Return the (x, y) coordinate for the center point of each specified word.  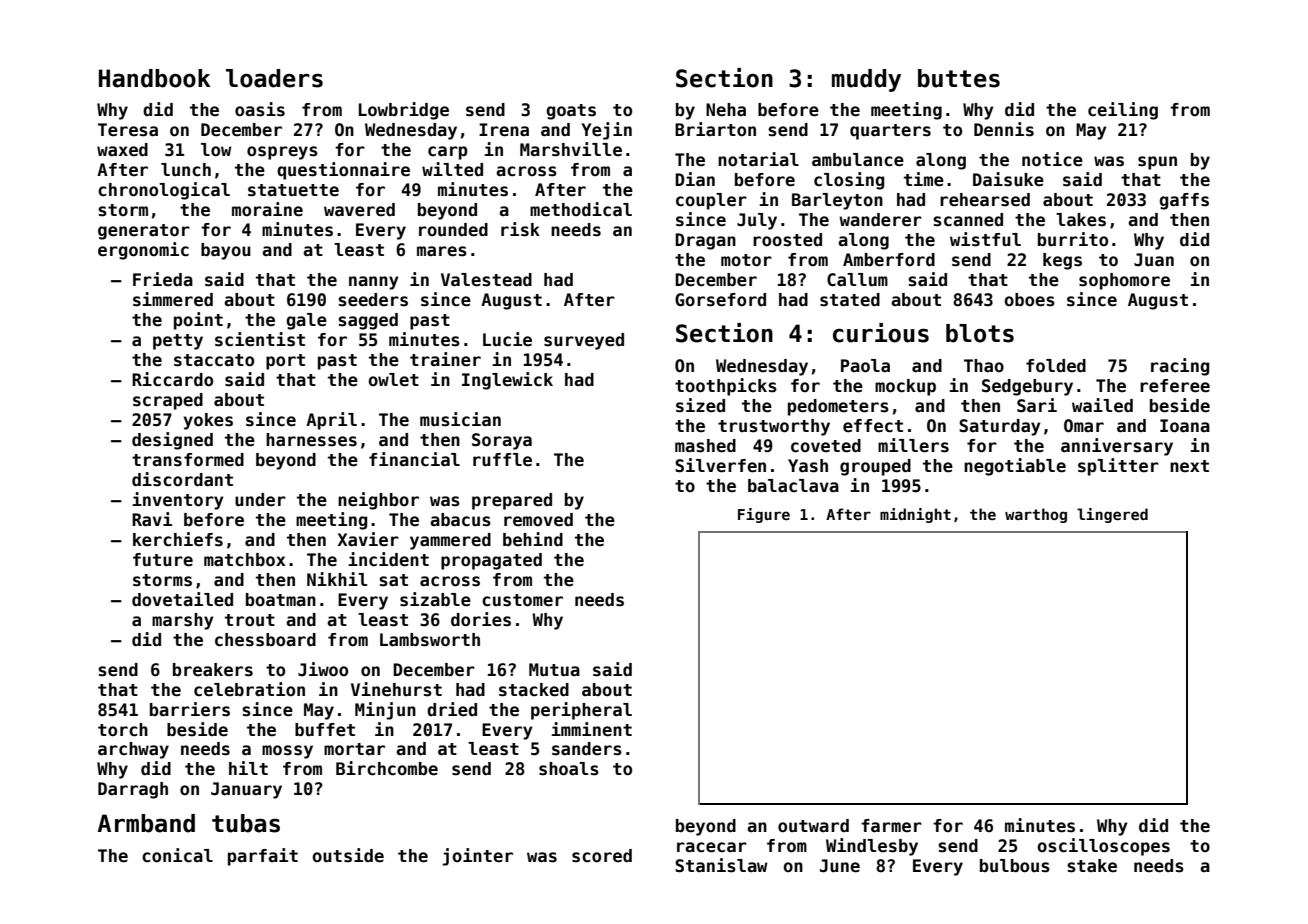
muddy (866, 80)
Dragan (705, 241)
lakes (1081, 220)
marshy (183, 621)
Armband (146, 823)
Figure (764, 515)
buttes (959, 78)
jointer (478, 857)
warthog (1036, 515)
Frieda (163, 279)
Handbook (155, 78)
